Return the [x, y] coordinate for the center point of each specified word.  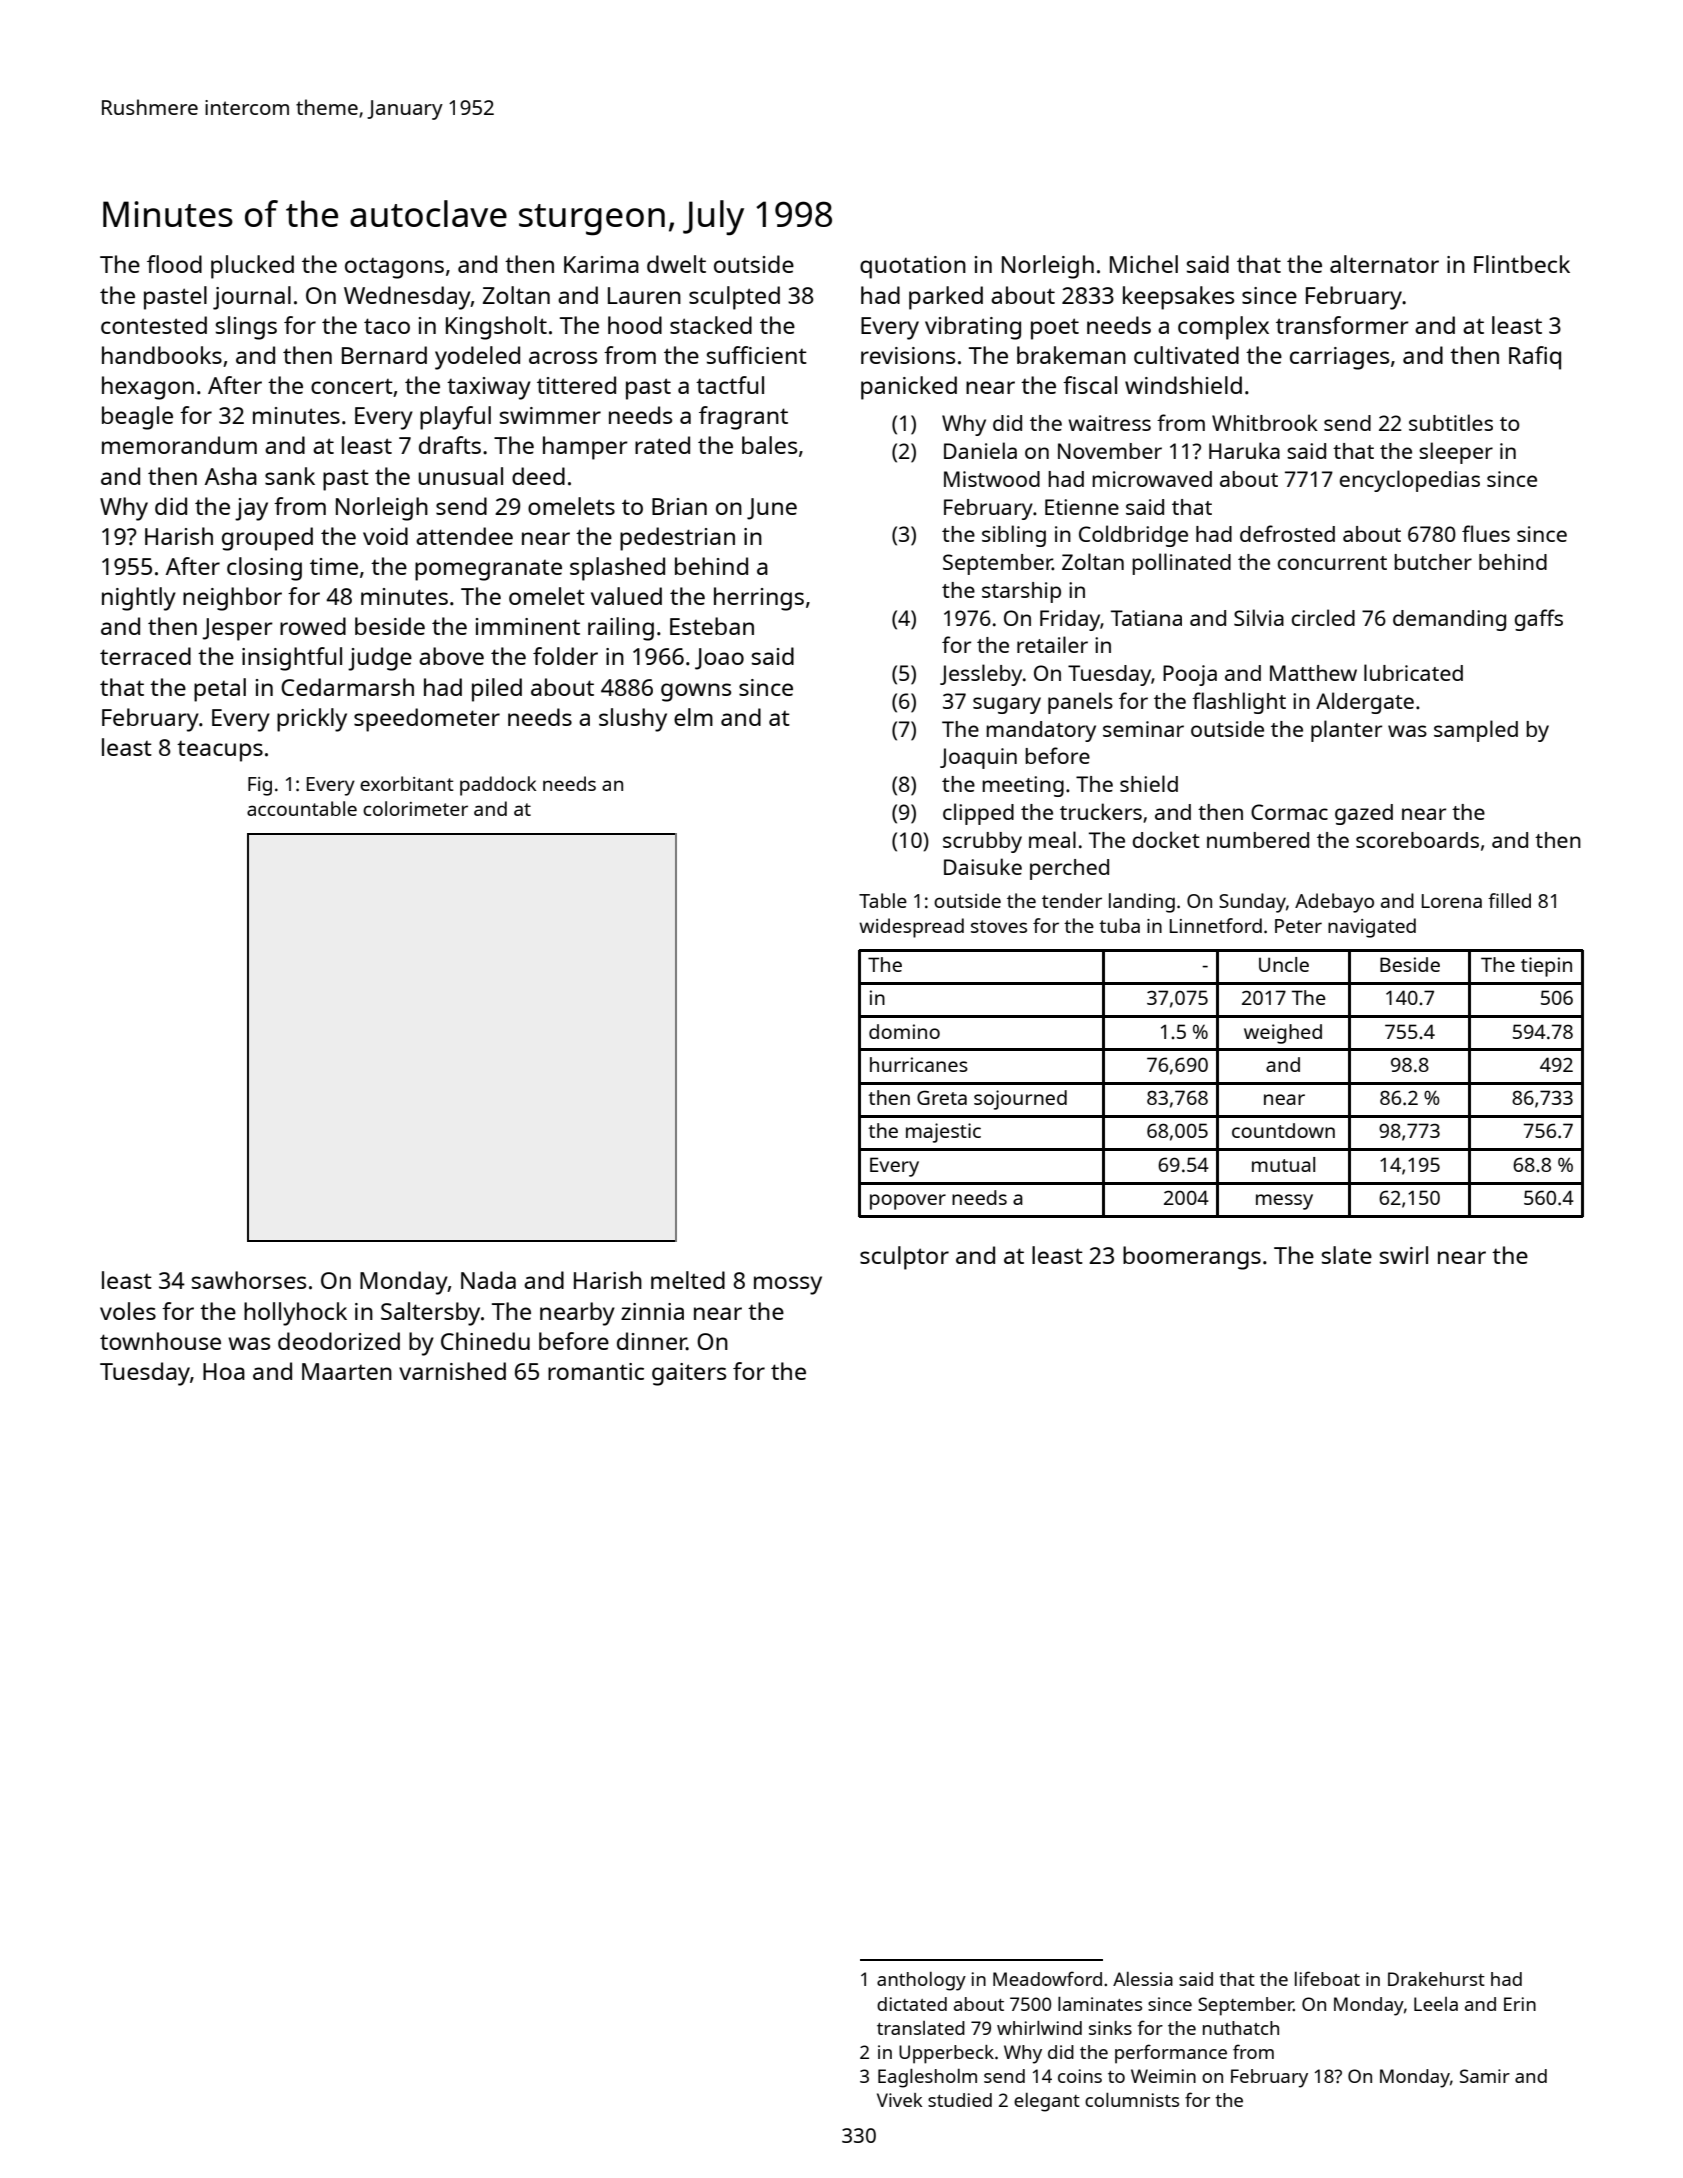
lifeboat [1327, 1978]
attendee [464, 536]
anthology [921, 1981]
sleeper [1456, 453]
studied [960, 2100]
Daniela [980, 450]
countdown [1283, 1130]
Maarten [347, 1371]
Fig [260, 786]
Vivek [899, 2100]
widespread [911, 928]
